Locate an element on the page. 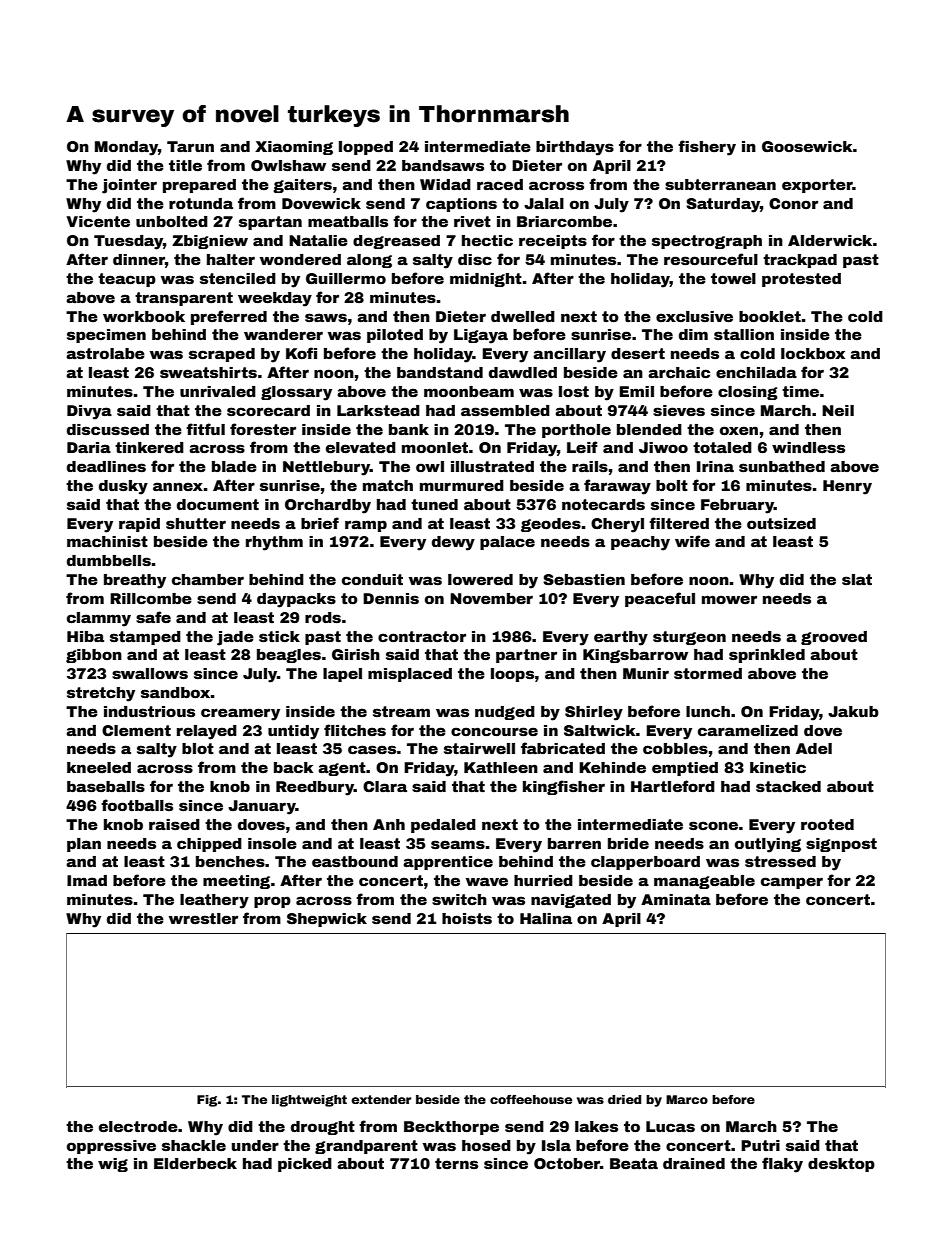  Clara is located at coordinates (385, 786).
